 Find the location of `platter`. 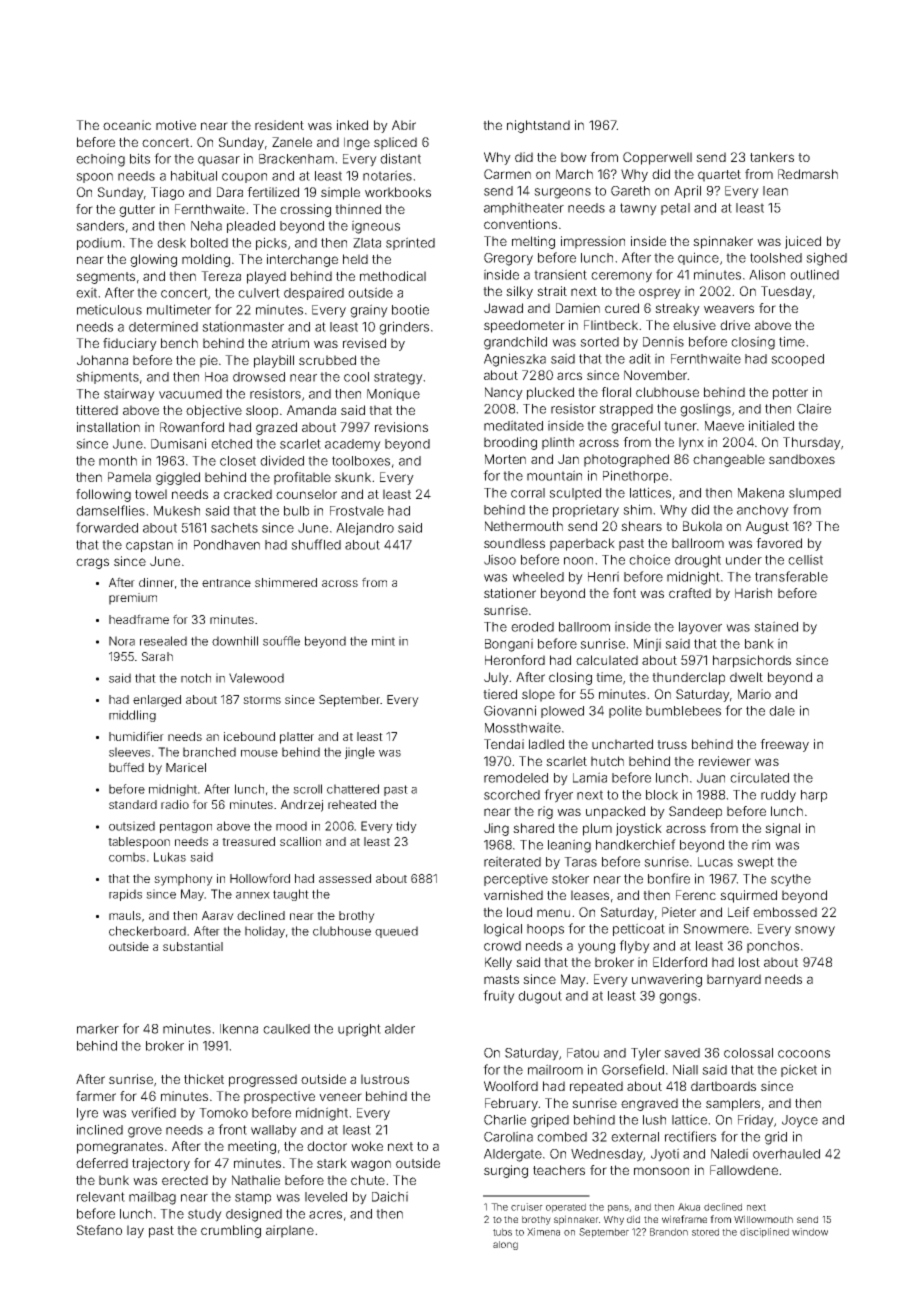

platter is located at coordinates (297, 738).
